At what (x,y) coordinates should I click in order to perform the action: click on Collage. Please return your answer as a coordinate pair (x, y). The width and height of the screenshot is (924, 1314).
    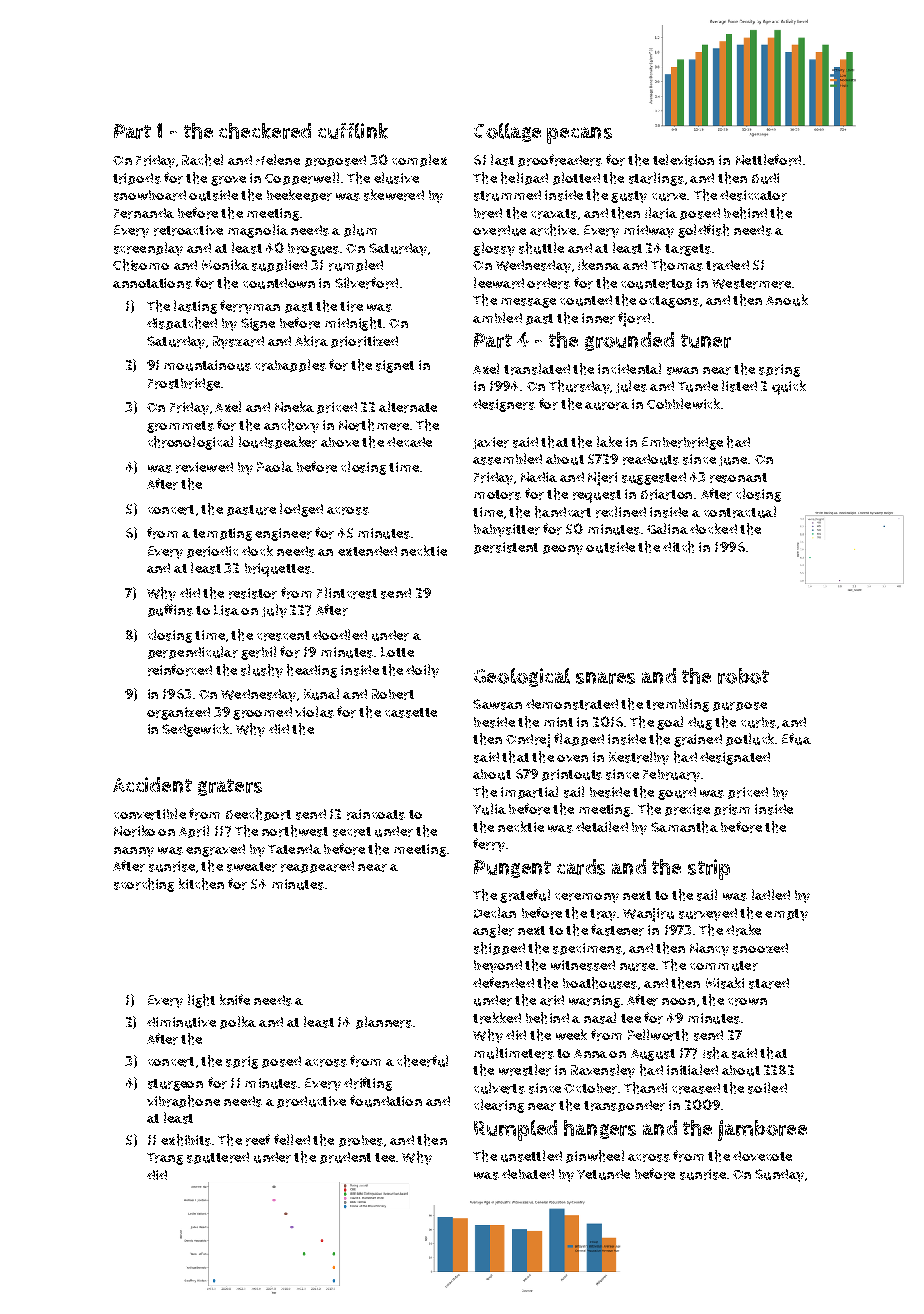
    Looking at the image, I should click on (507, 132).
